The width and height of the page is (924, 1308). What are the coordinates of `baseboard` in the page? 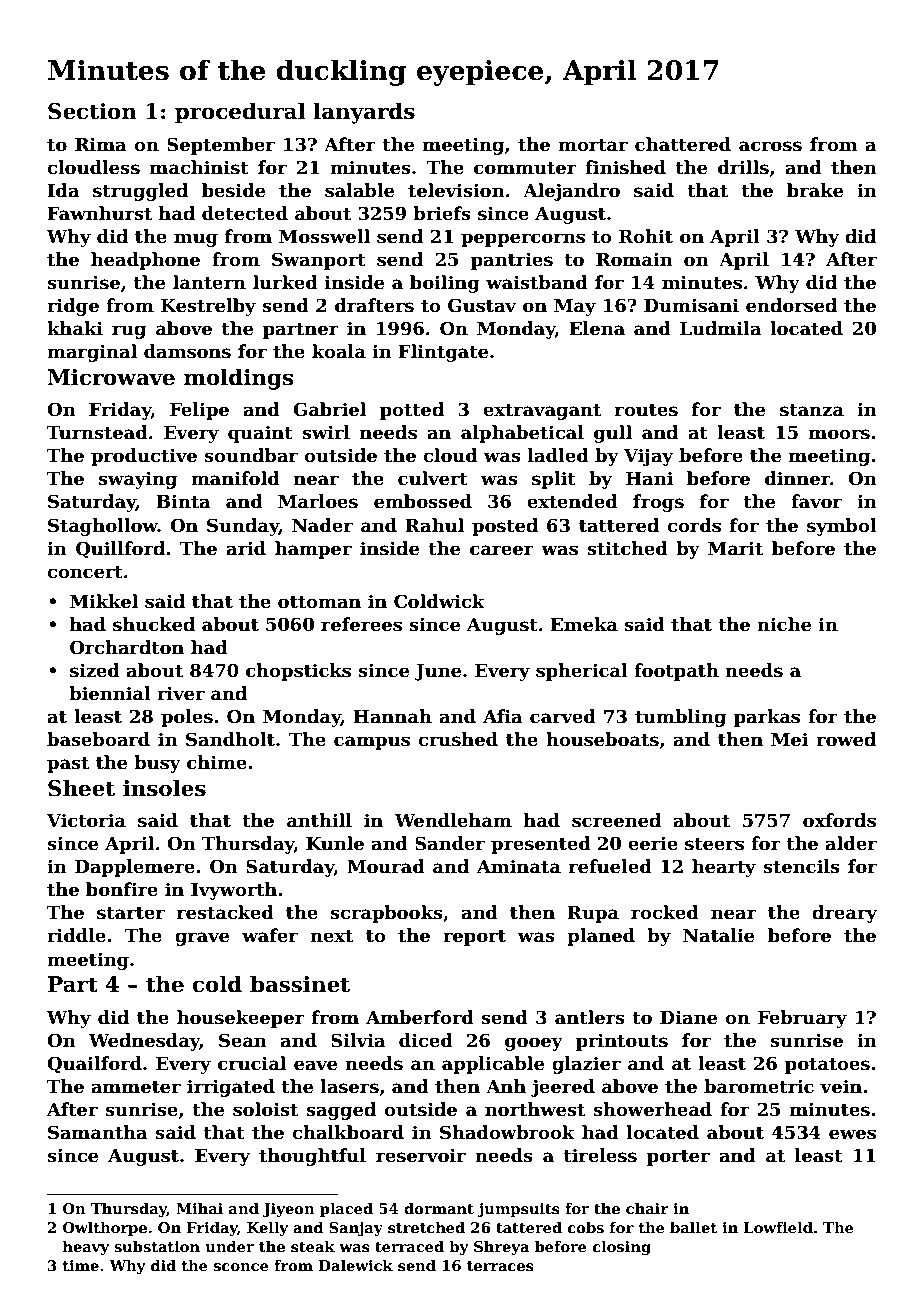 It's located at (98, 739).
